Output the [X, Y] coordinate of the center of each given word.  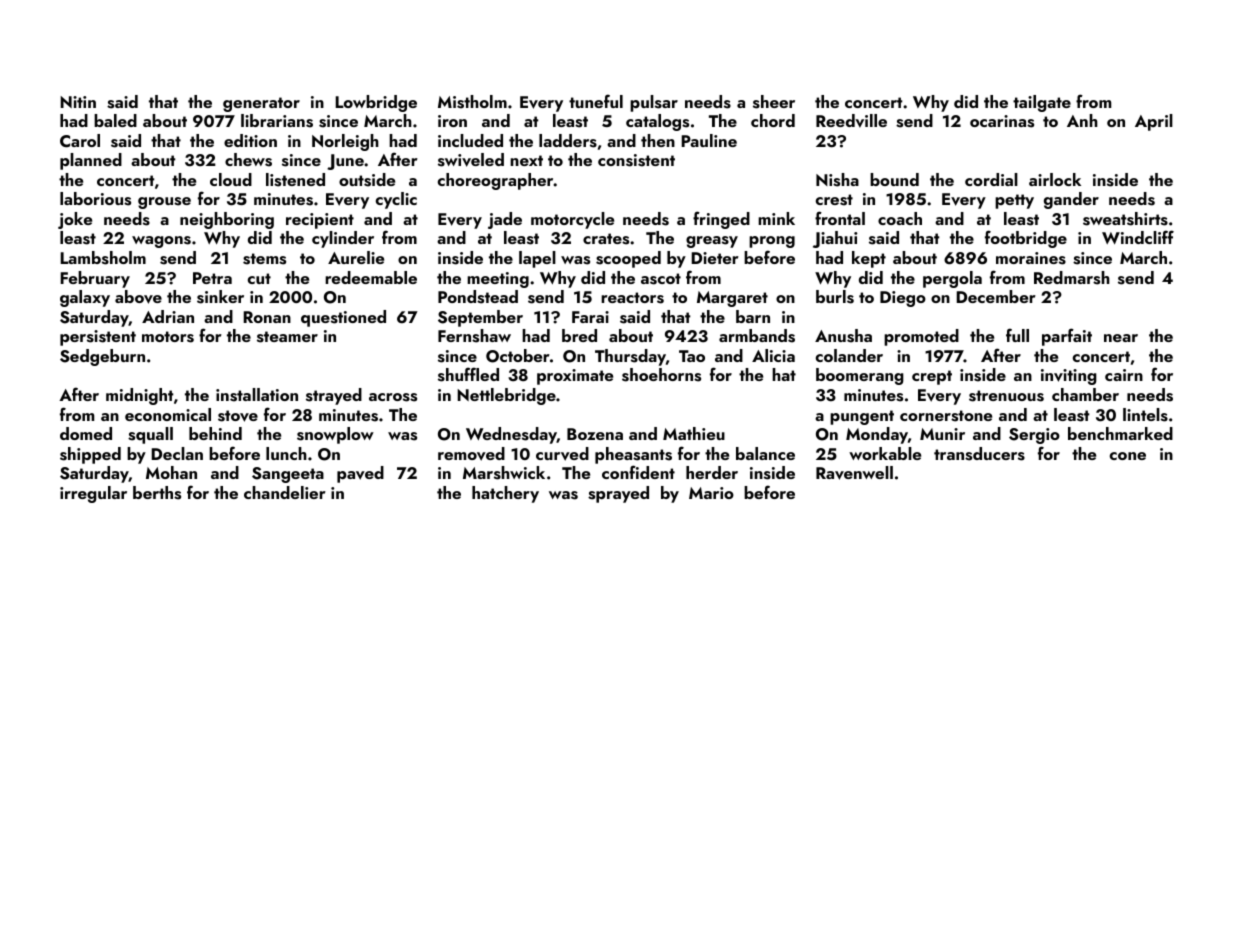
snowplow [335, 435]
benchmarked [1120, 433]
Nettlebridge [506, 396]
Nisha [837, 180]
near [1121, 338]
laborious [95, 199]
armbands [757, 336]
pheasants [633, 455]
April [1154, 122]
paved [360, 474]
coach [900, 218]
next [526, 160]
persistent [98, 338]
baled [115, 120]
